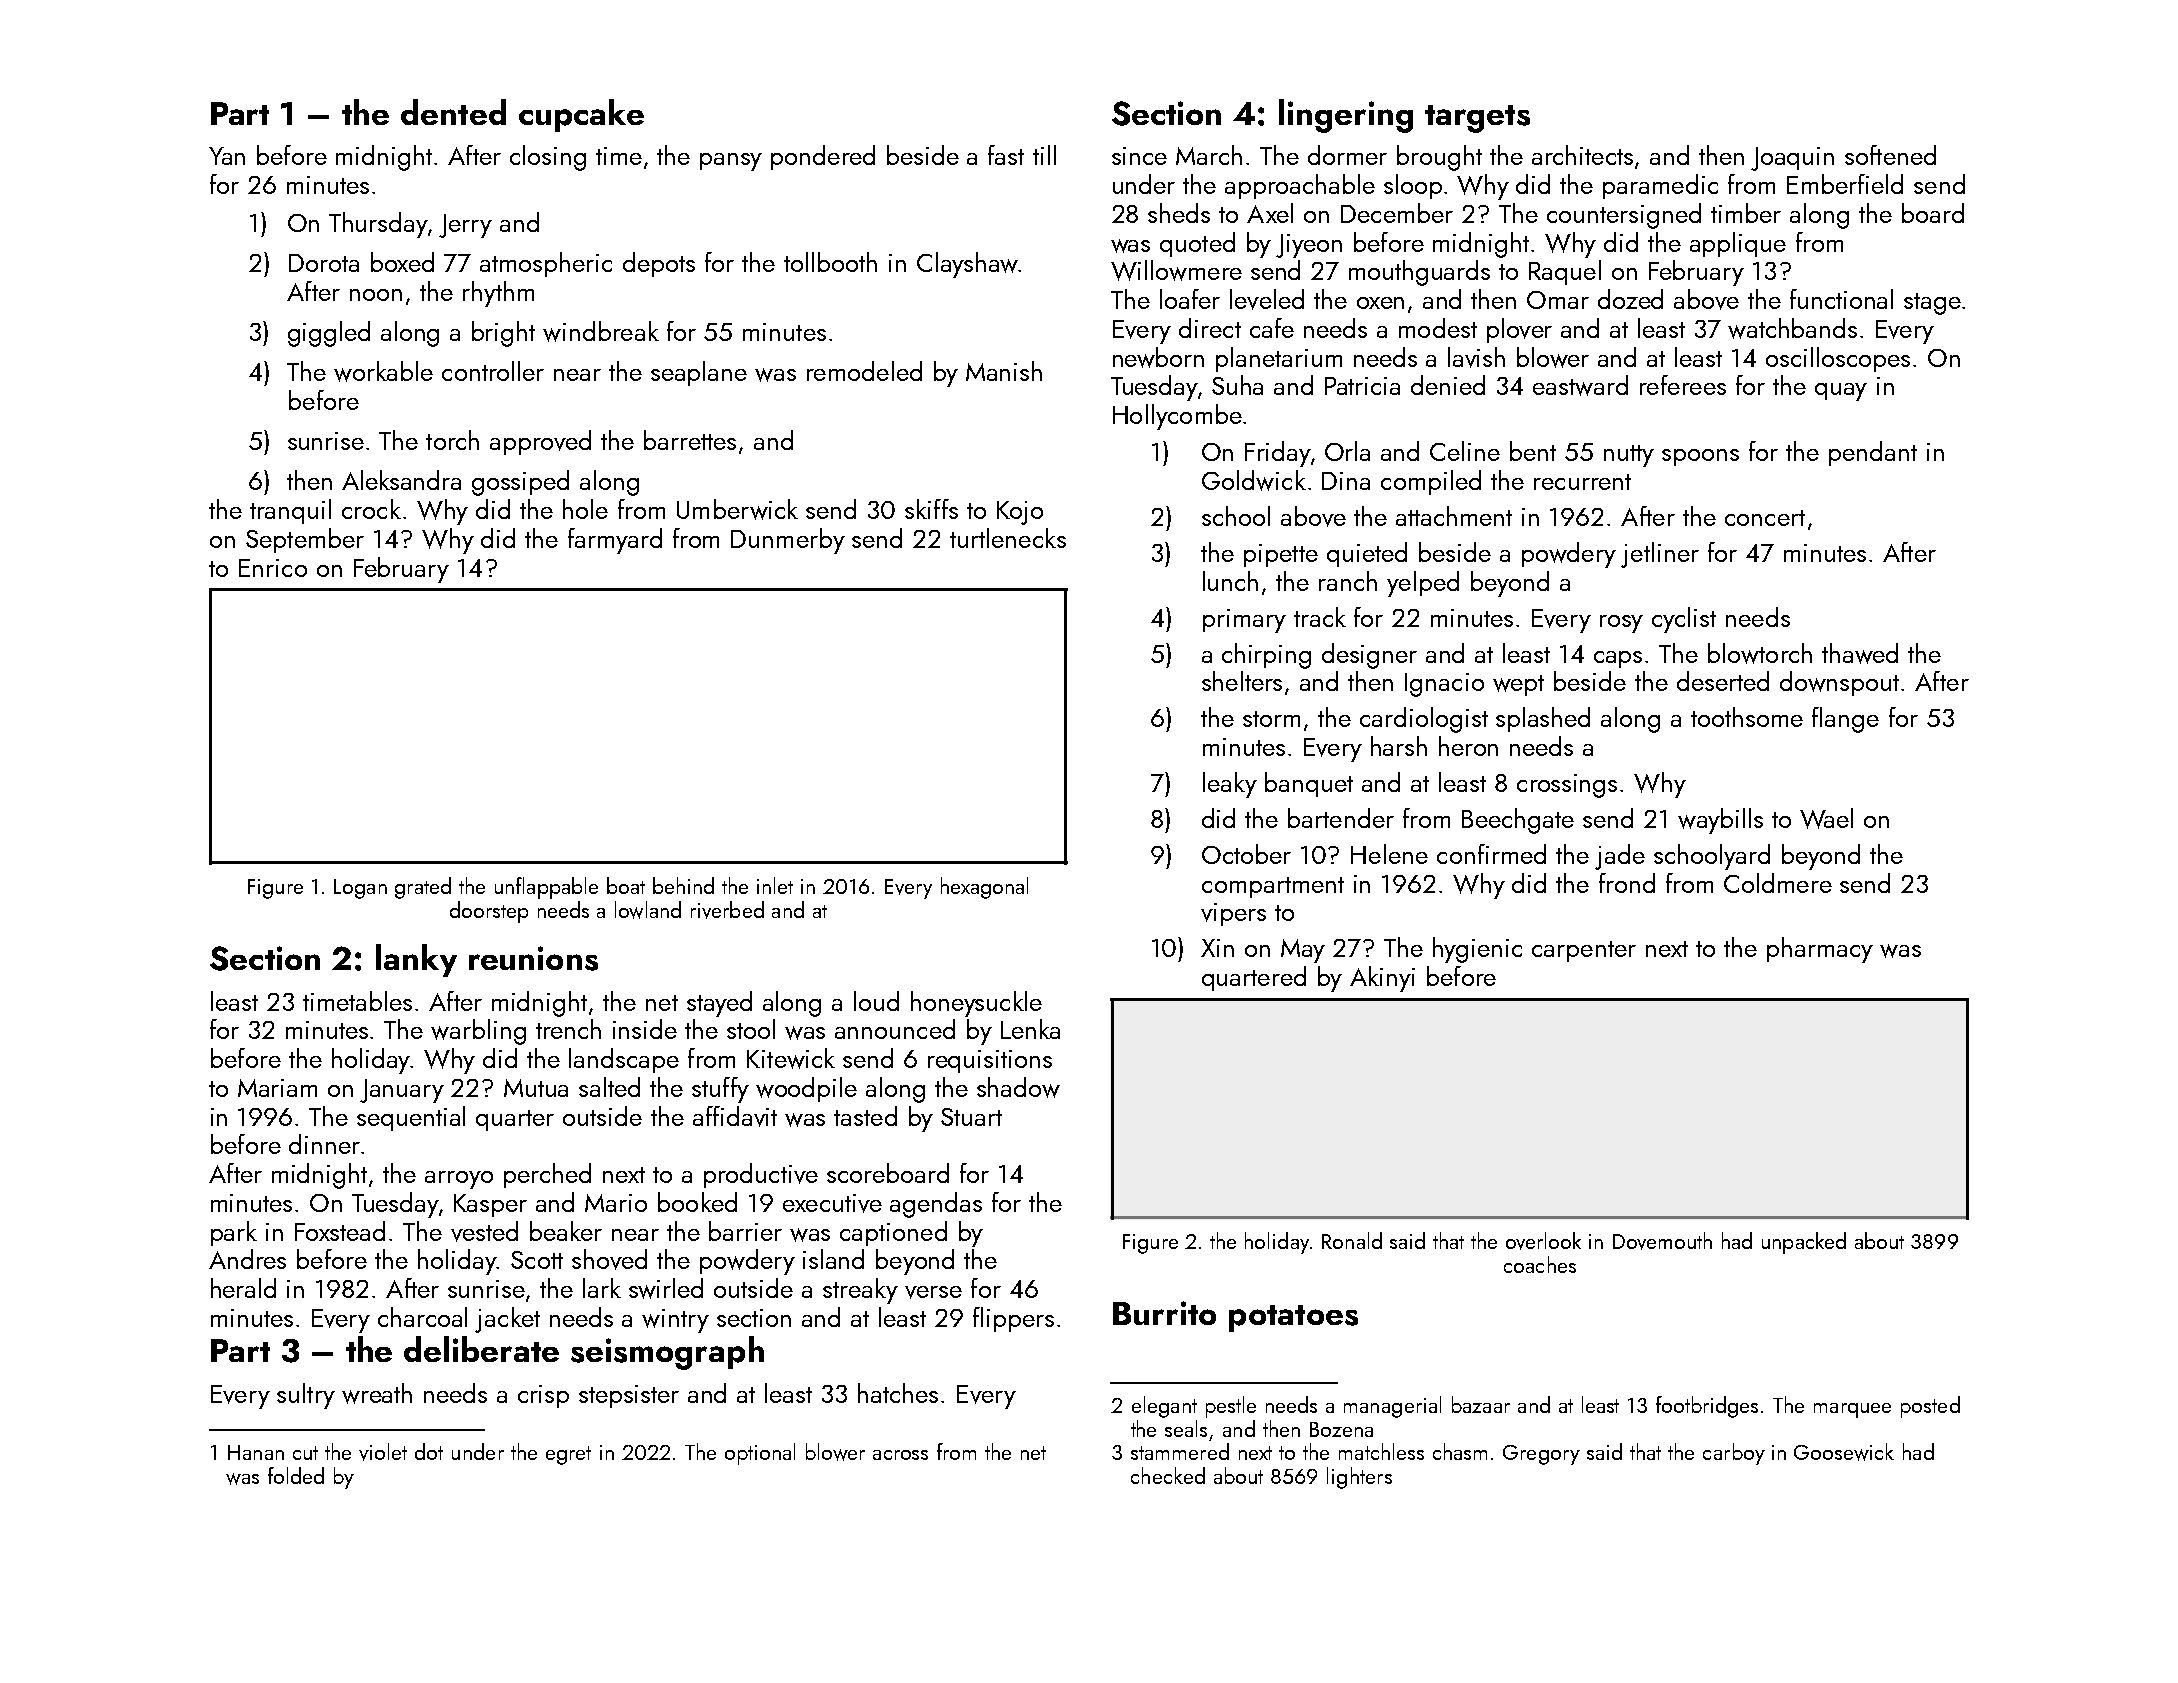  I want to click on Enrico, so click(273, 568).
